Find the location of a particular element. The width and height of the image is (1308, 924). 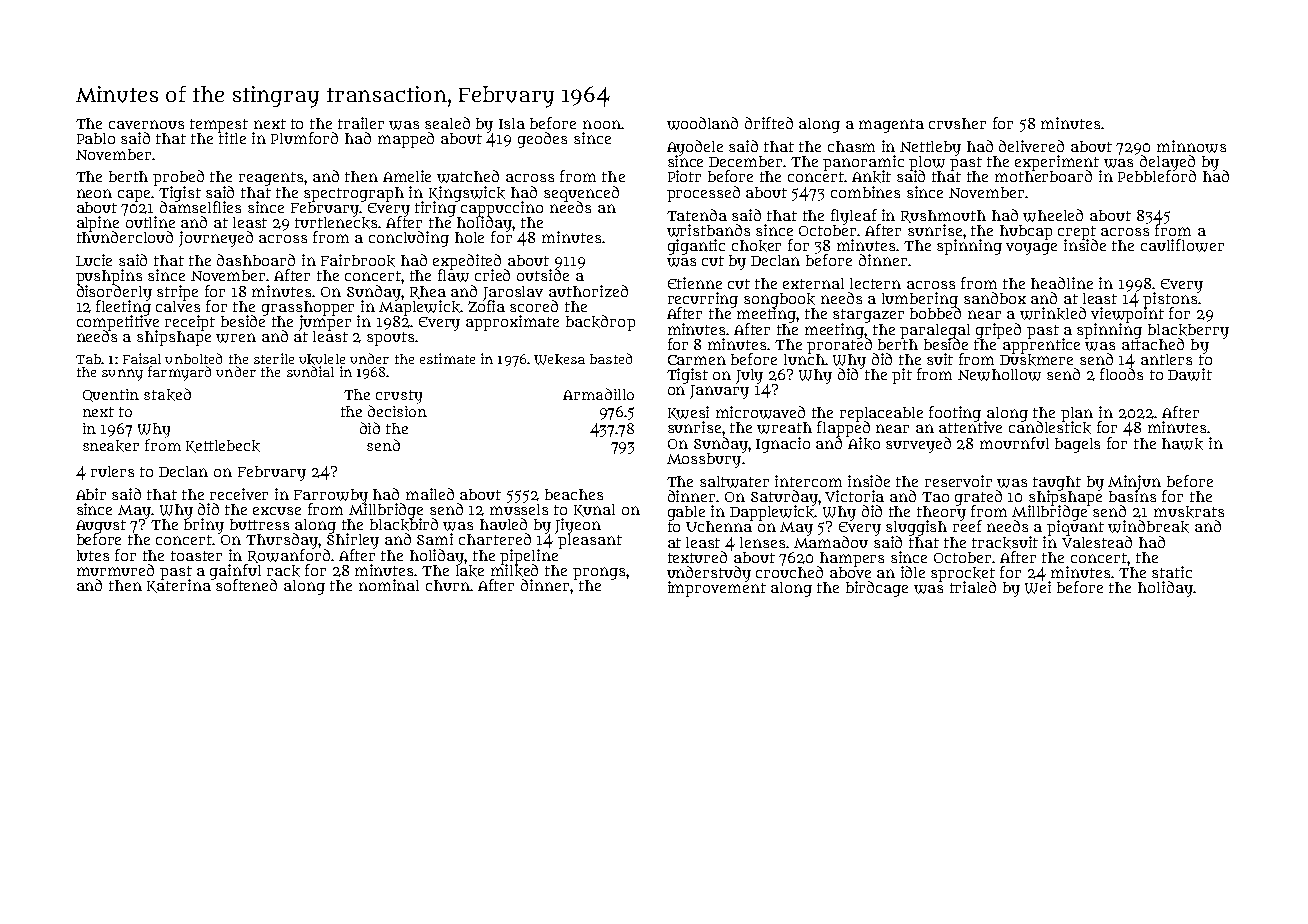

backdrop is located at coordinates (600, 323).
